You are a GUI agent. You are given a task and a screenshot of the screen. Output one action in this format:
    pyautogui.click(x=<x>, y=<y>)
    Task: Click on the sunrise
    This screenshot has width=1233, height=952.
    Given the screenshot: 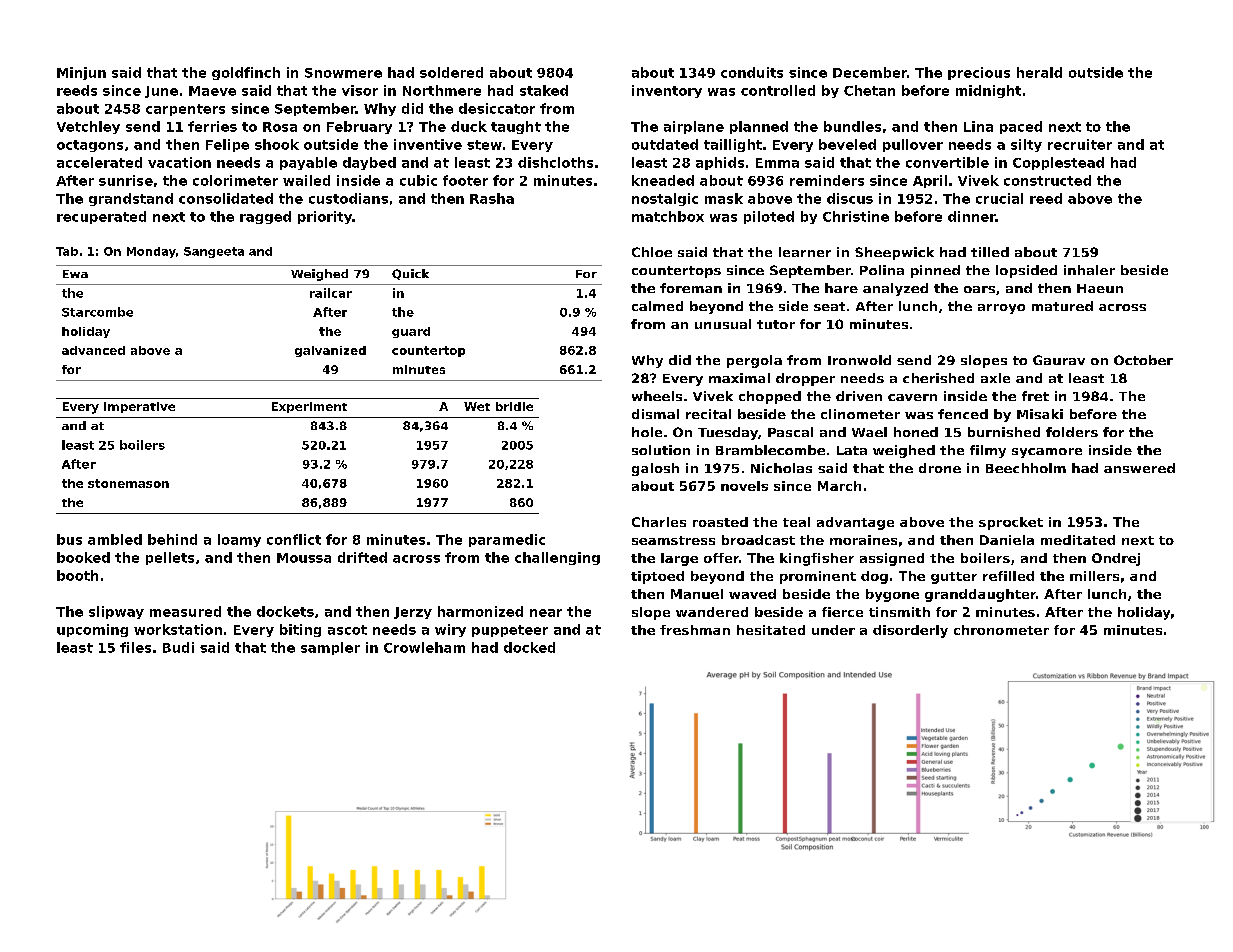 What is the action you would take?
    pyautogui.click(x=126, y=180)
